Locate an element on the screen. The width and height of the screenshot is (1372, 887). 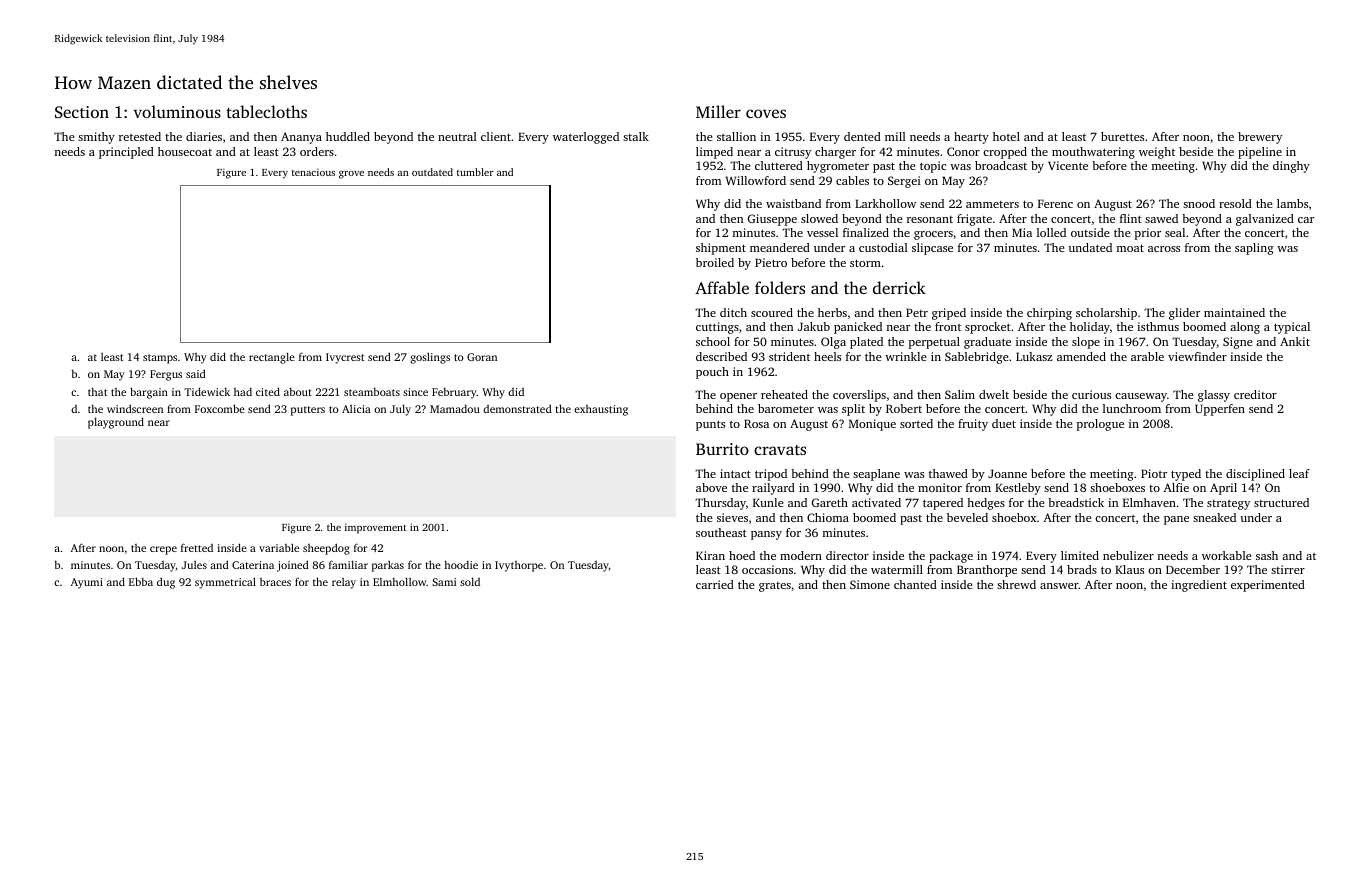
exhausting is located at coordinates (601, 410).
